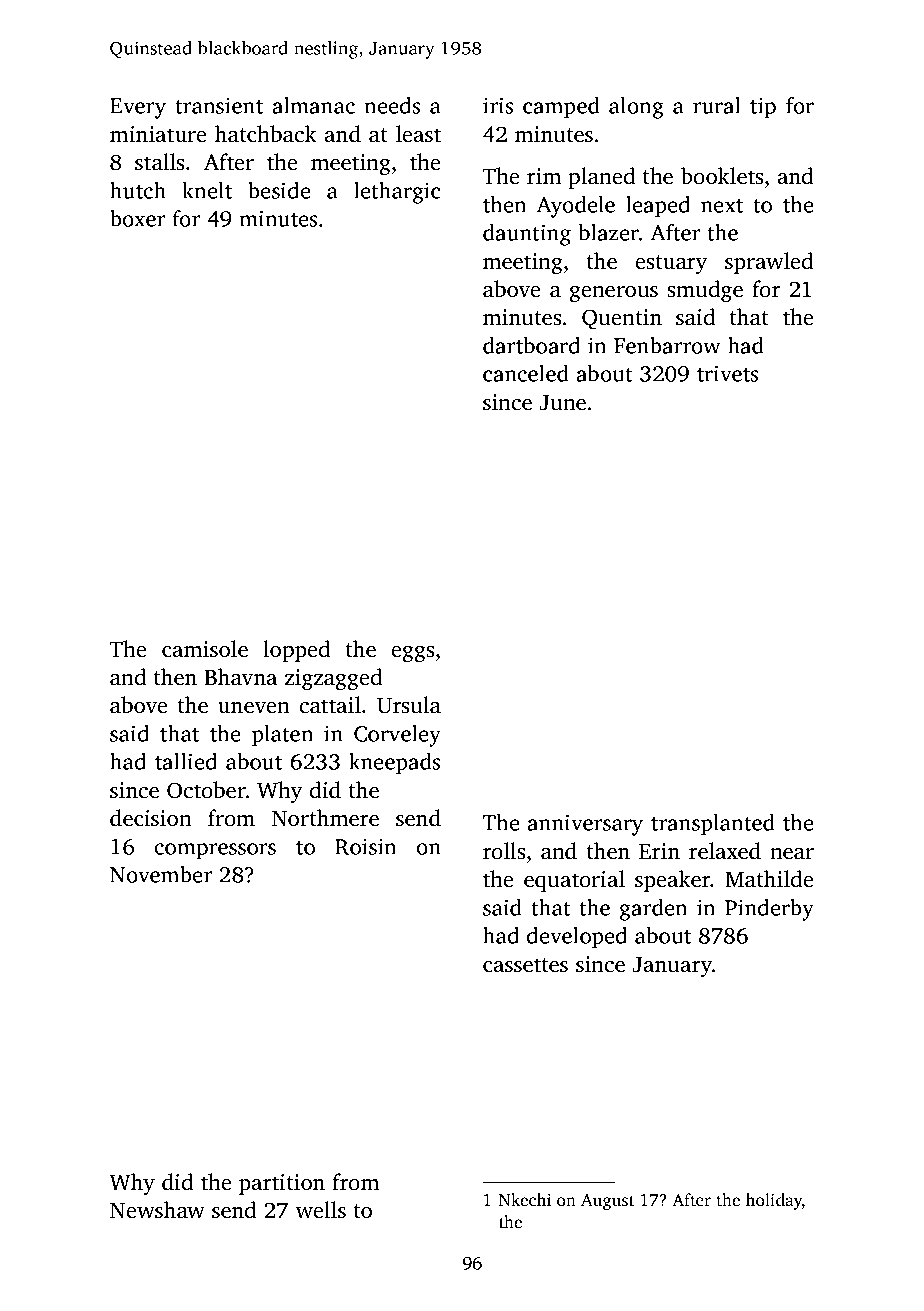 Image resolution: width=924 pixels, height=1311 pixels. Describe the element at coordinates (413, 654) in the page. I see `eggs` at that location.
